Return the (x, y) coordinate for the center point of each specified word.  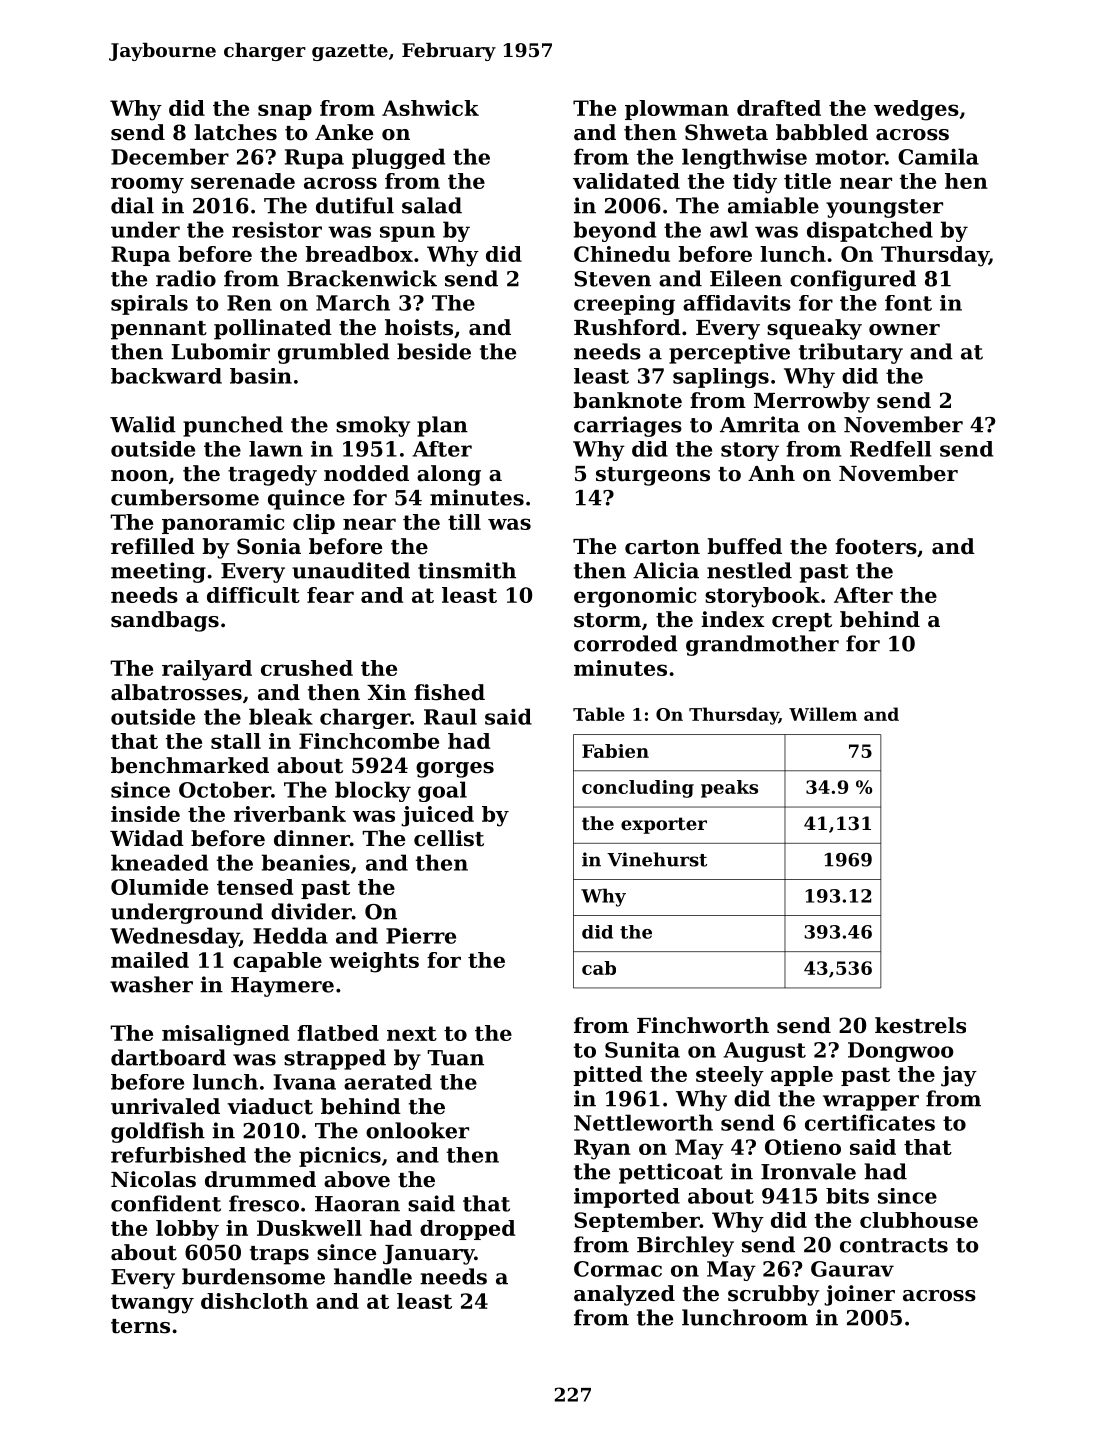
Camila (938, 156)
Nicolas (153, 1179)
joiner (859, 1295)
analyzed (624, 1295)
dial (132, 205)
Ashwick (430, 108)
